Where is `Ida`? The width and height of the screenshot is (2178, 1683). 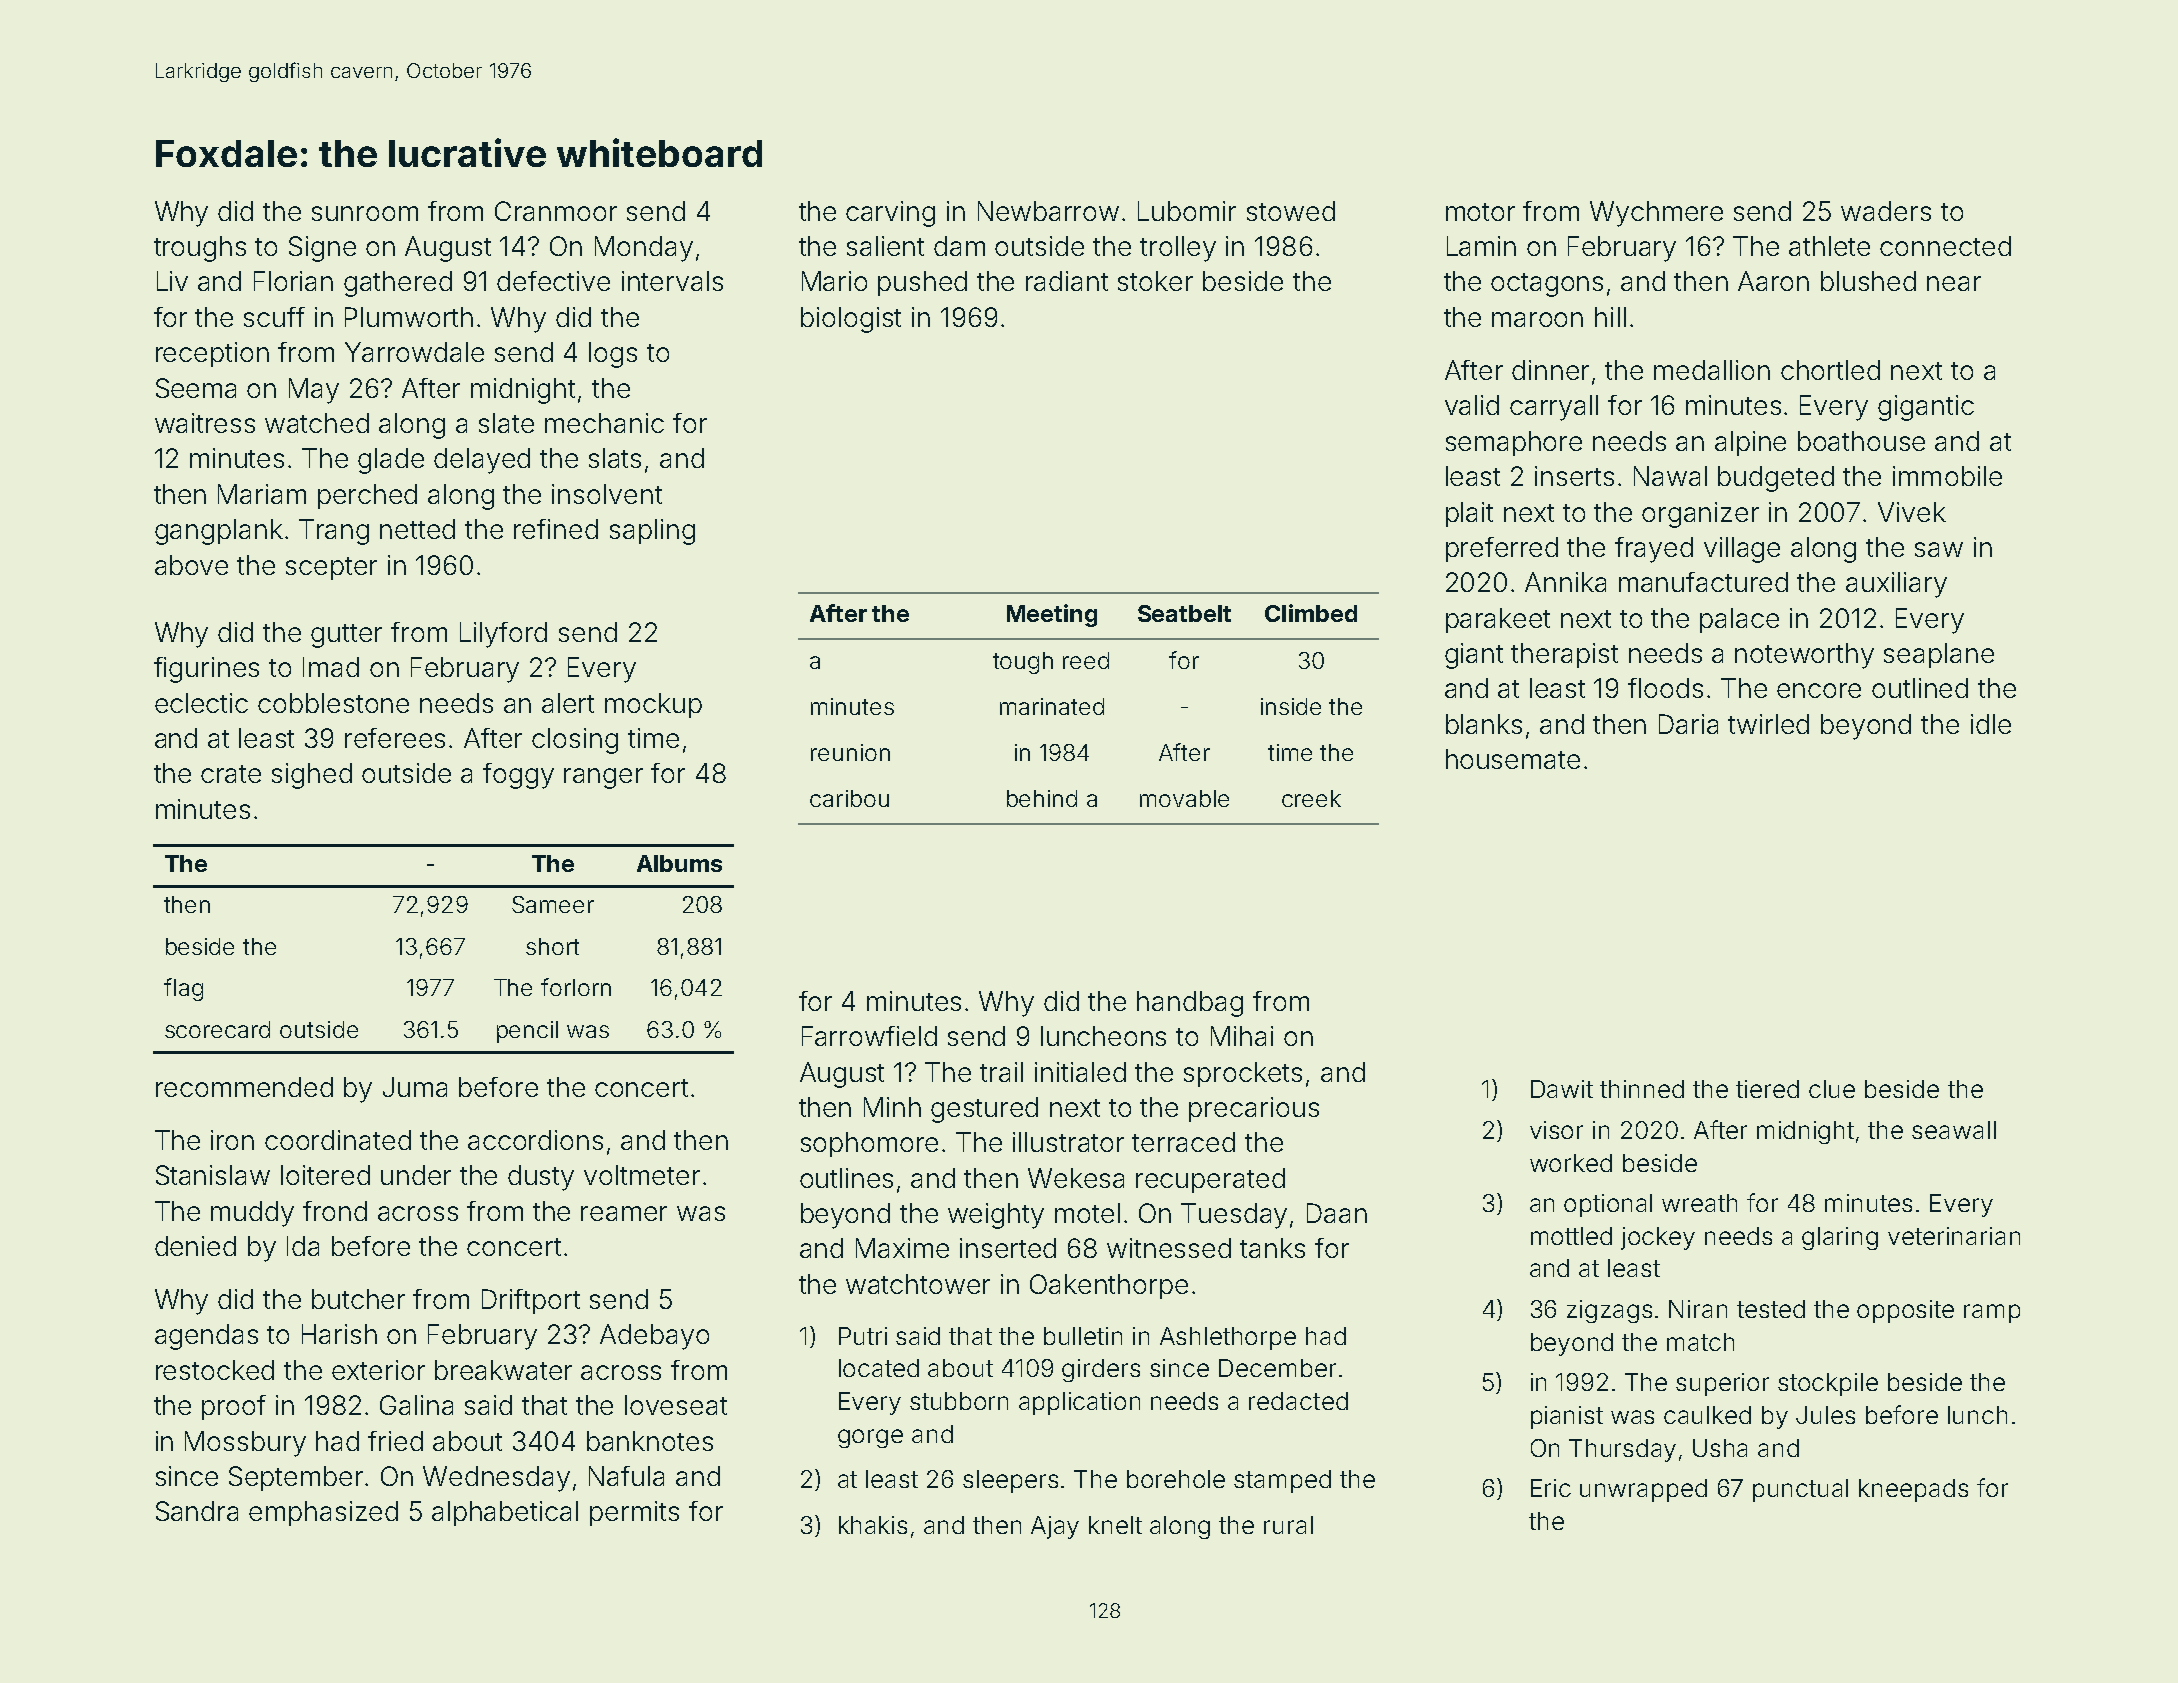
Ida is located at coordinates (303, 1246).
